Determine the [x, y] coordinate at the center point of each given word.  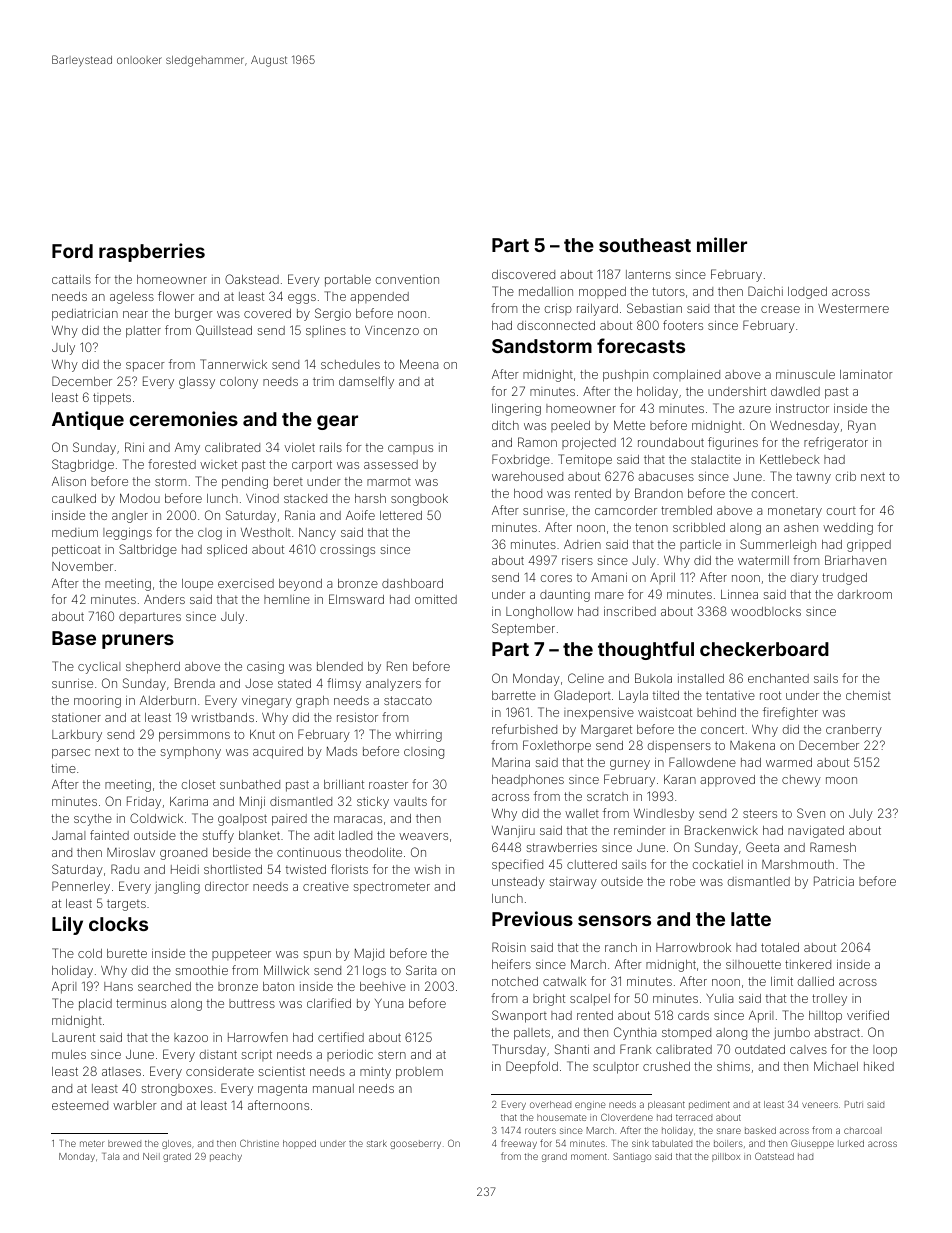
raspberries [152, 252]
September [523, 629]
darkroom [865, 594]
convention [407, 279]
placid [95, 1005]
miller [722, 244]
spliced [227, 551]
